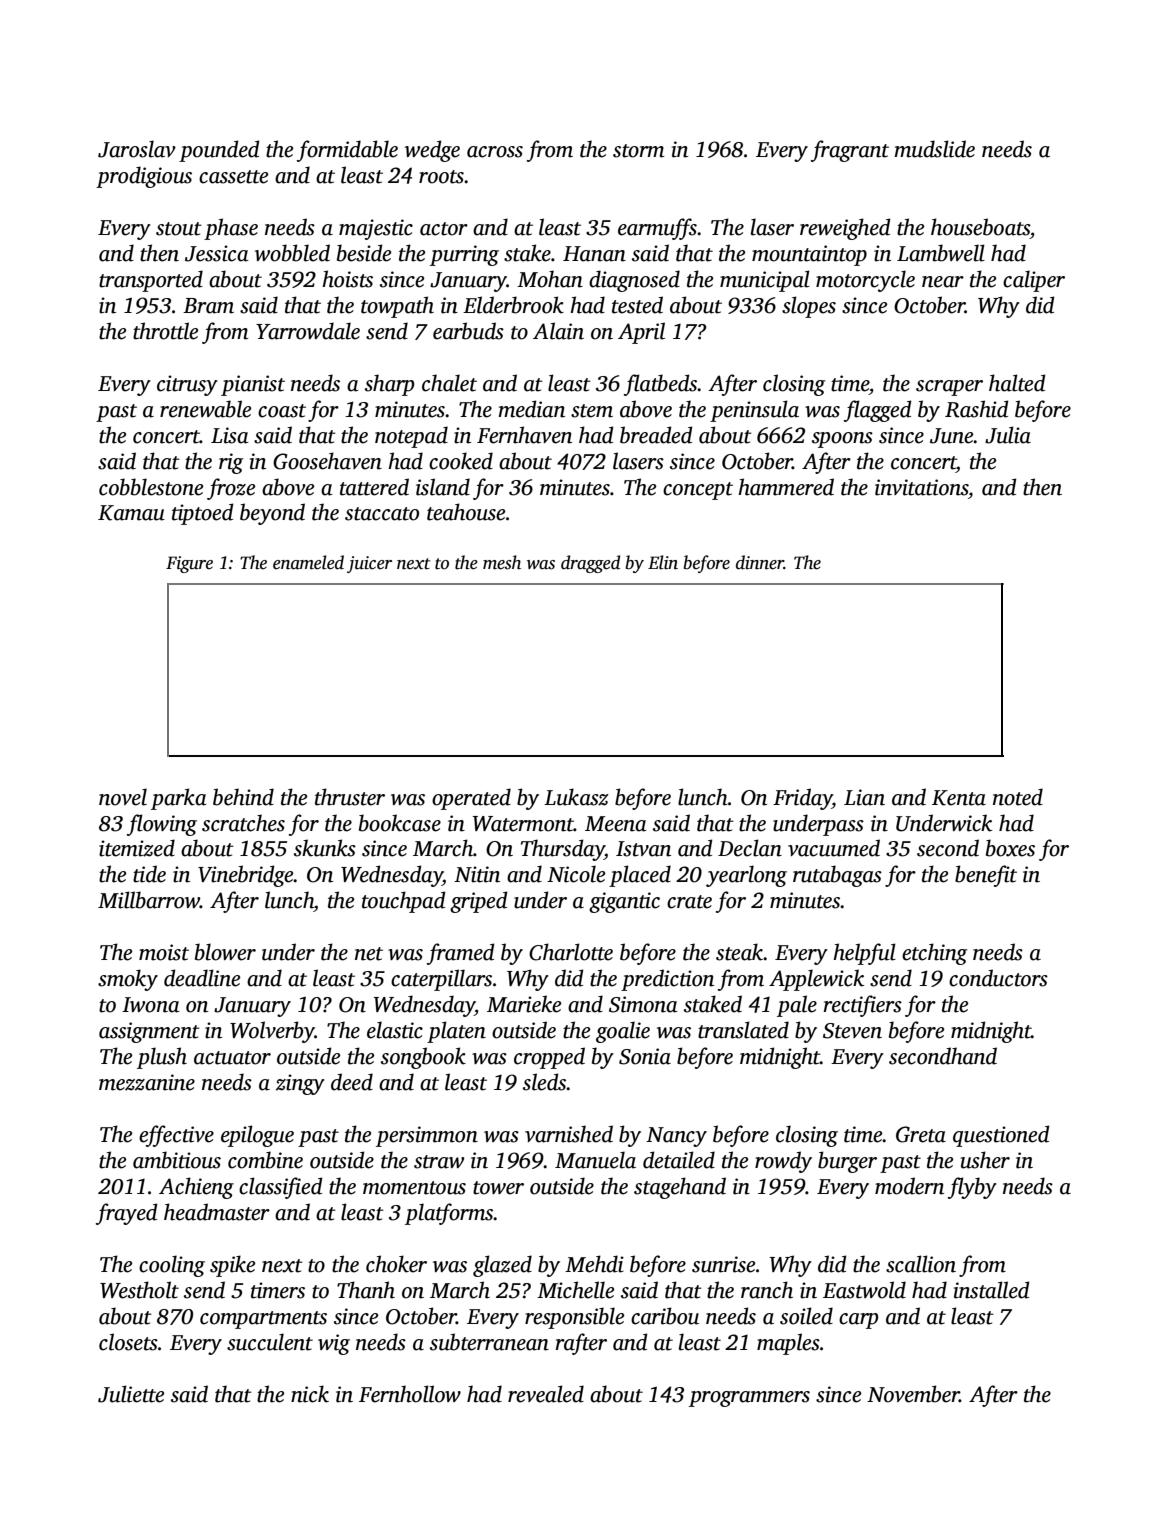 The image size is (1170, 1515). I want to click on benefit, so click(986, 876).
